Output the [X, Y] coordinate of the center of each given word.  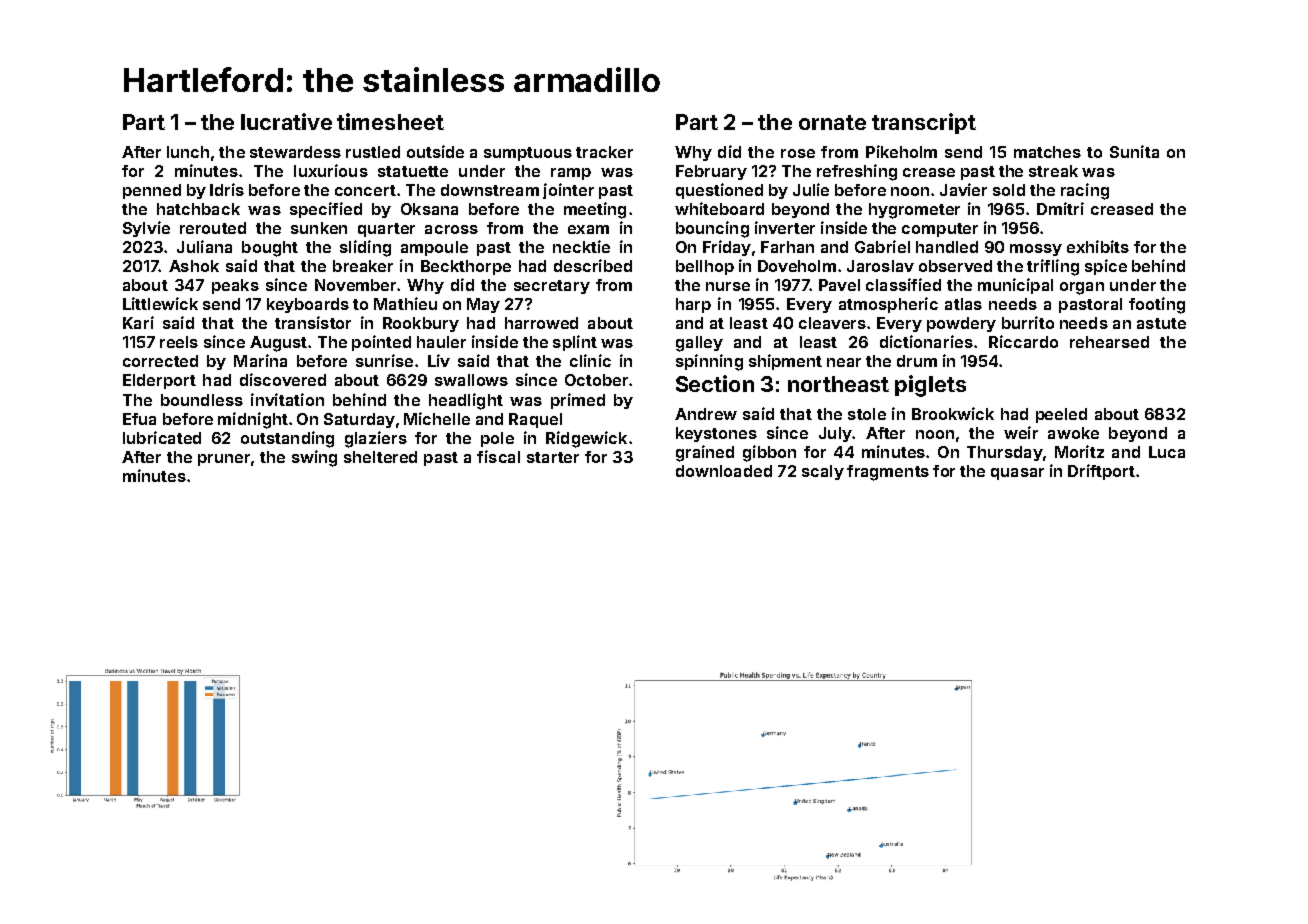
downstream [490, 190]
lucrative [286, 121]
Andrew [706, 414]
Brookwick [953, 413]
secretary [552, 287]
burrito [1028, 322]
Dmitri [1060, 208]
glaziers [376, 439]
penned [152, 191]
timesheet [390, 121]
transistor [313, 322]
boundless [202, 400]
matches [1047, 152]
